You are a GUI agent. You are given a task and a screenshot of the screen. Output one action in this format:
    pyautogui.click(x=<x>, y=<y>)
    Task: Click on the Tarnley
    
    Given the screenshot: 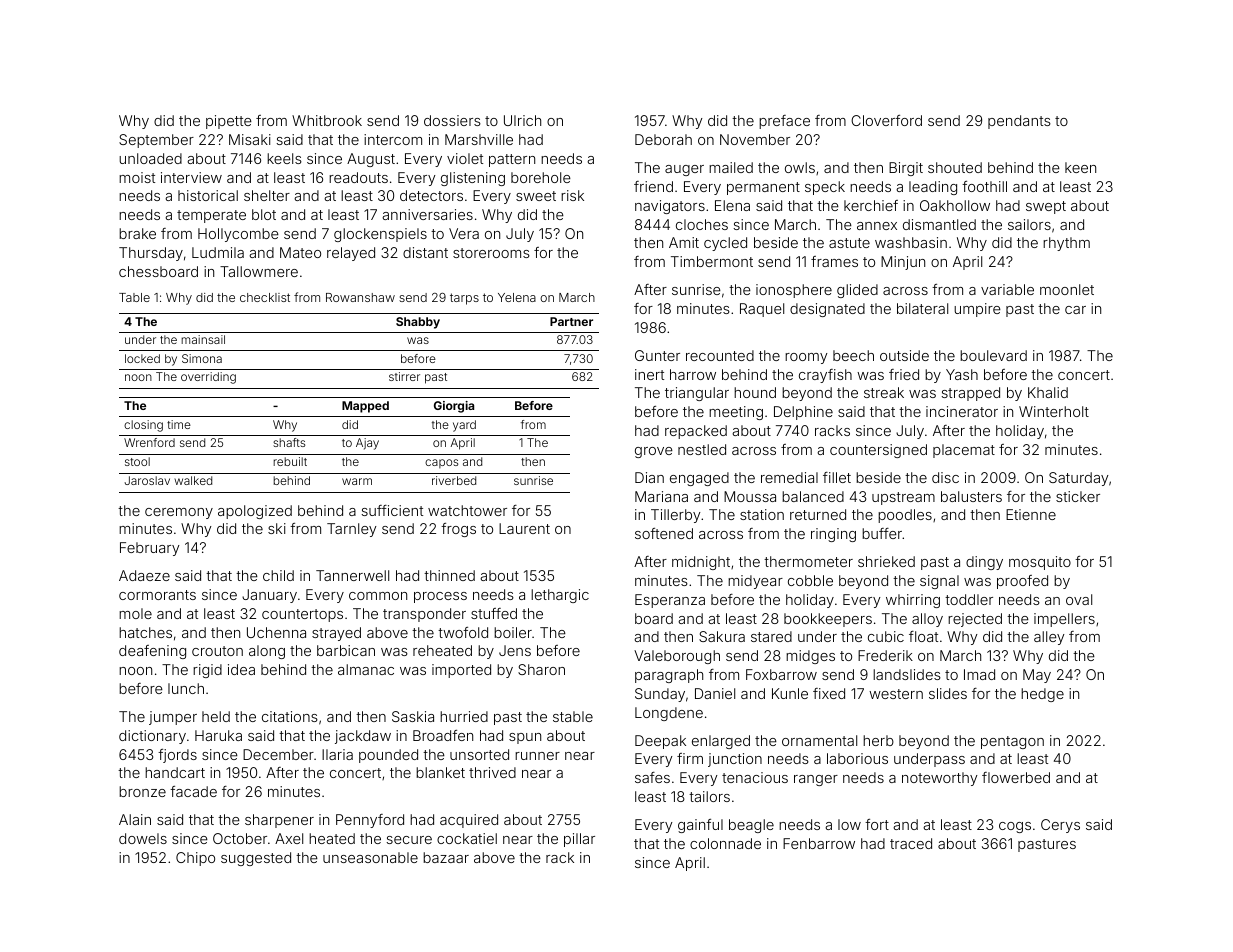 What is the action you would take?
    pyautogui.click(x=352, y=530)
